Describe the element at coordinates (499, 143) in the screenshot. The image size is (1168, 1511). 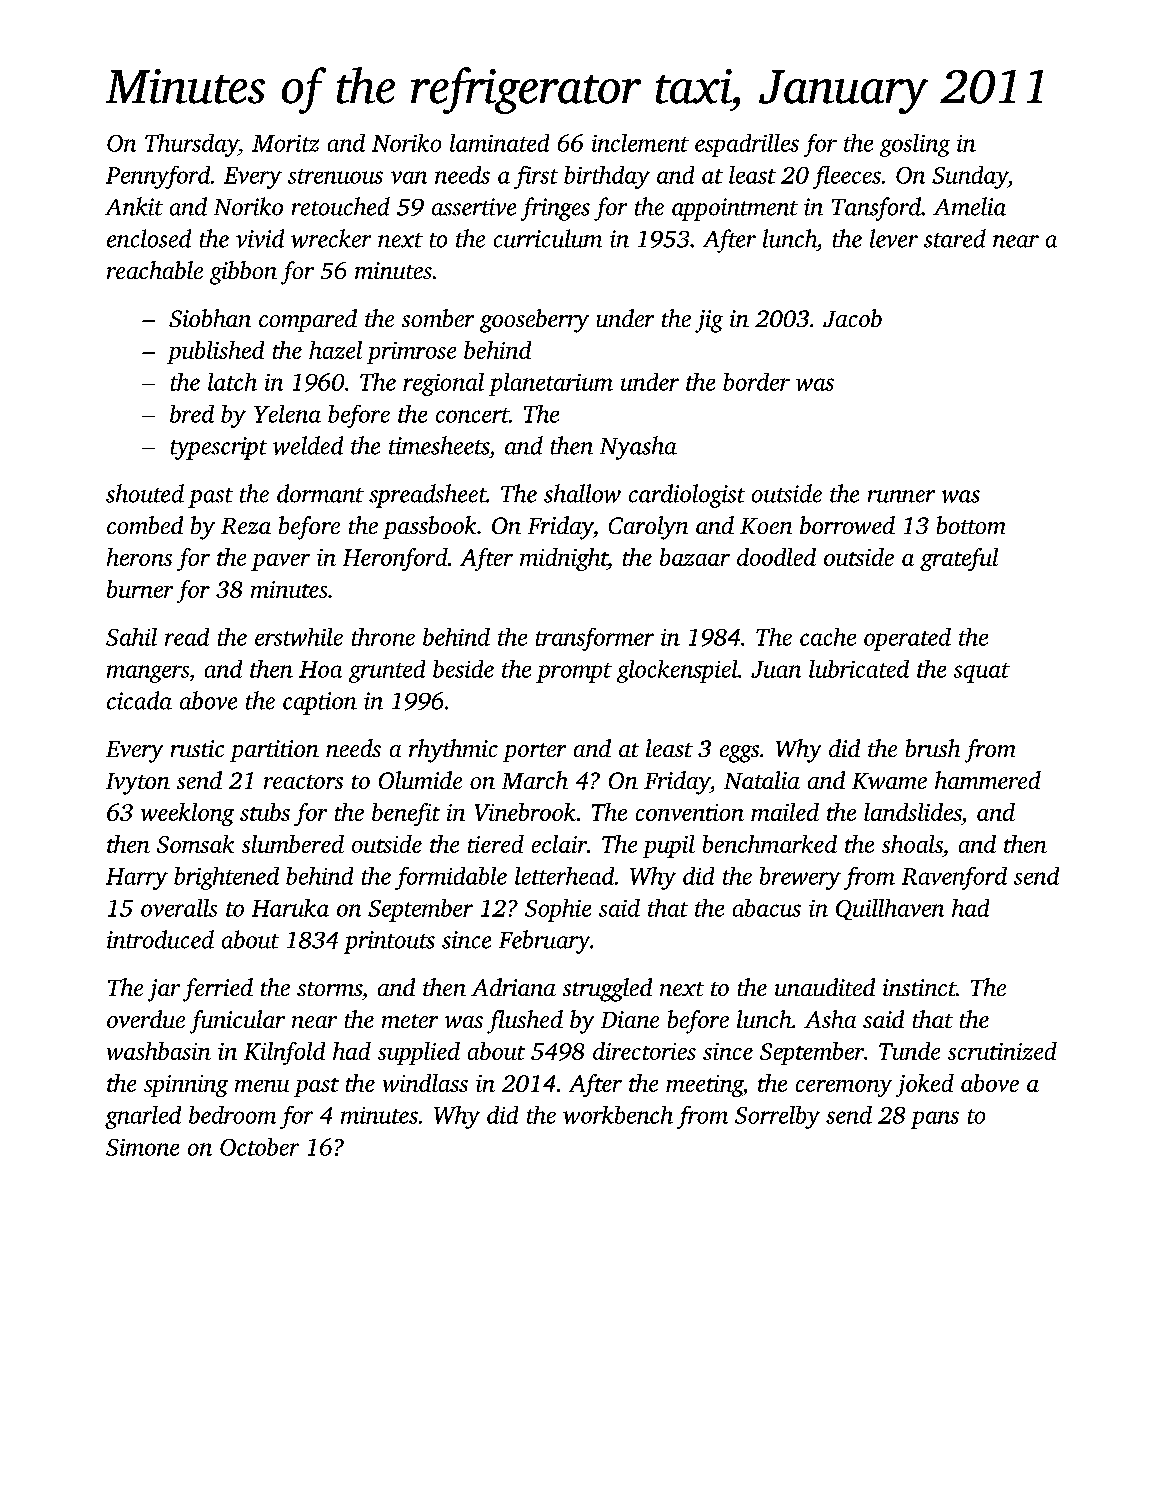
I see `laminated` at that location.
